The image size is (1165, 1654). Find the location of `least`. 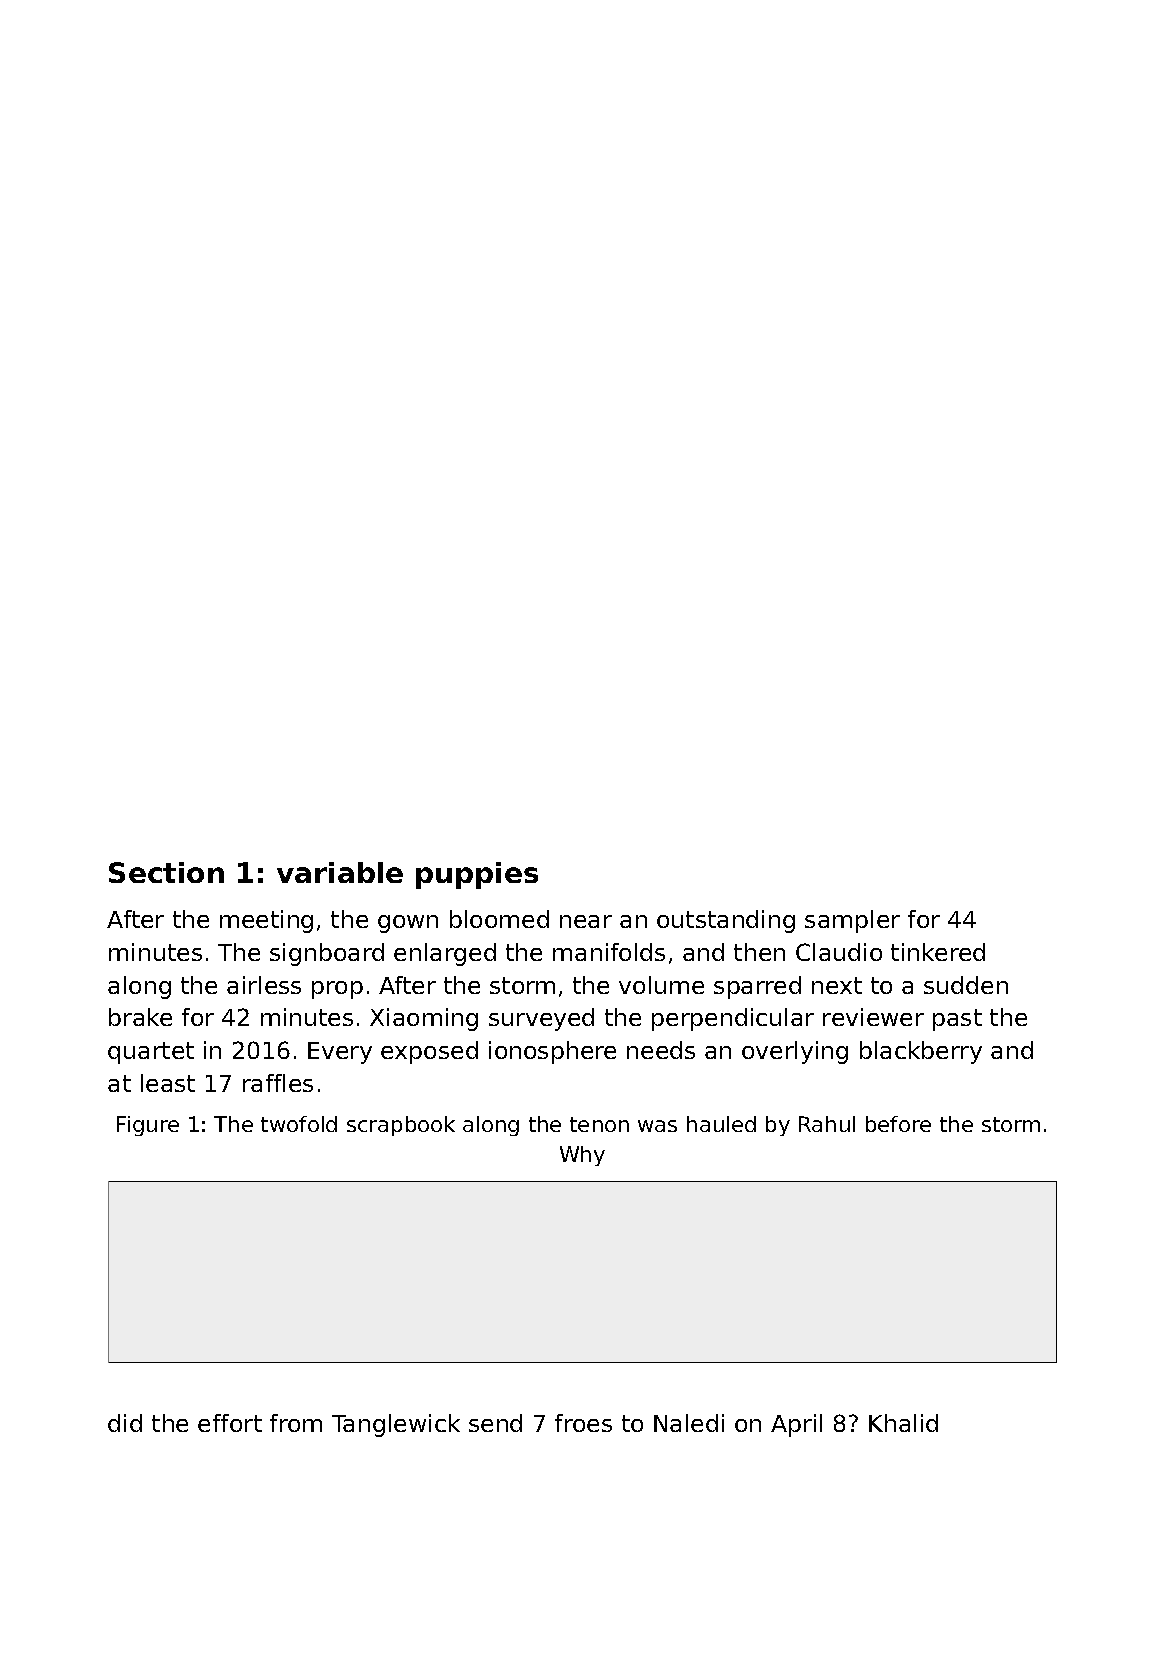

least is located at coordinates (168, 1083).
